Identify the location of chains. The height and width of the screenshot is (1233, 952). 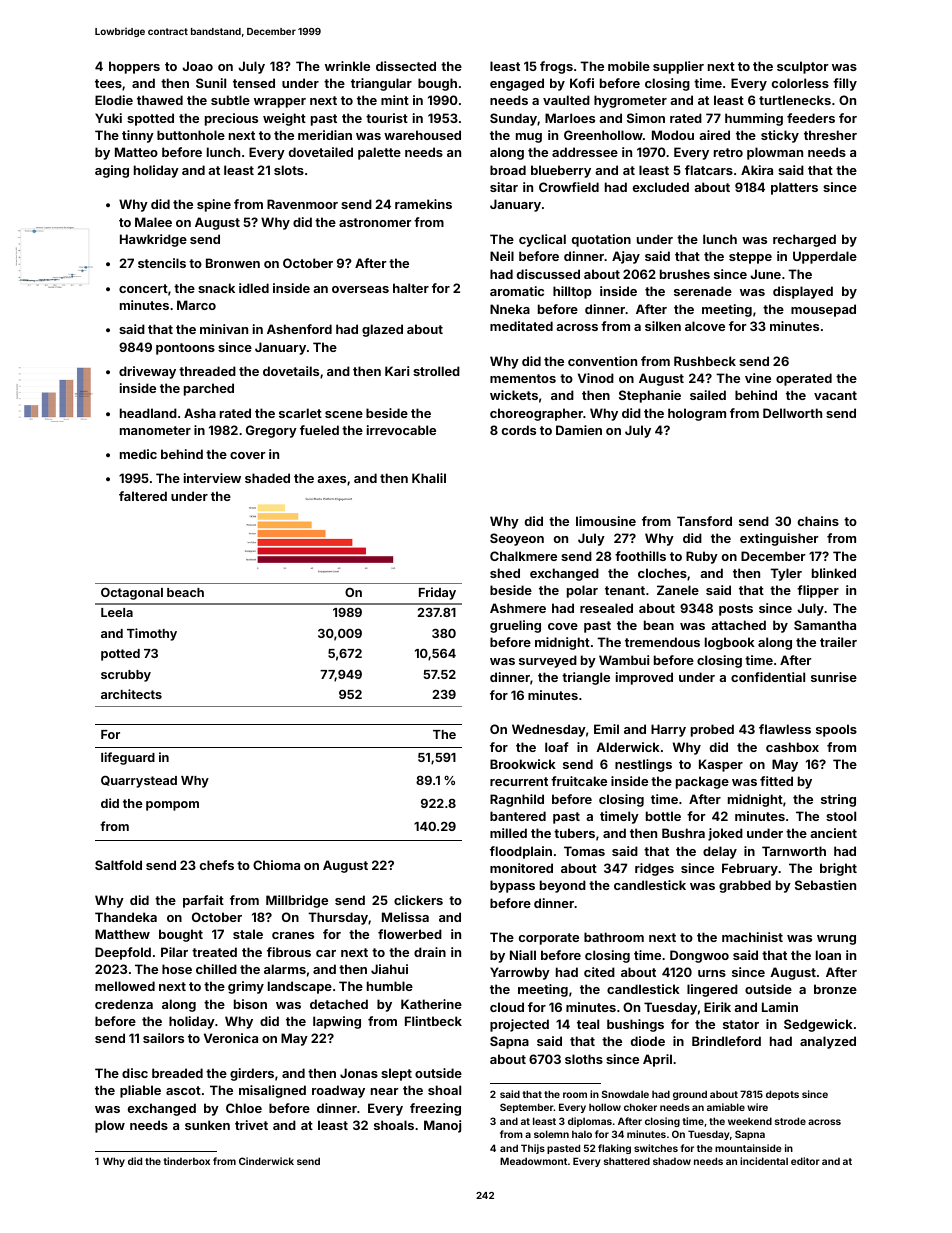
(818, 521).
